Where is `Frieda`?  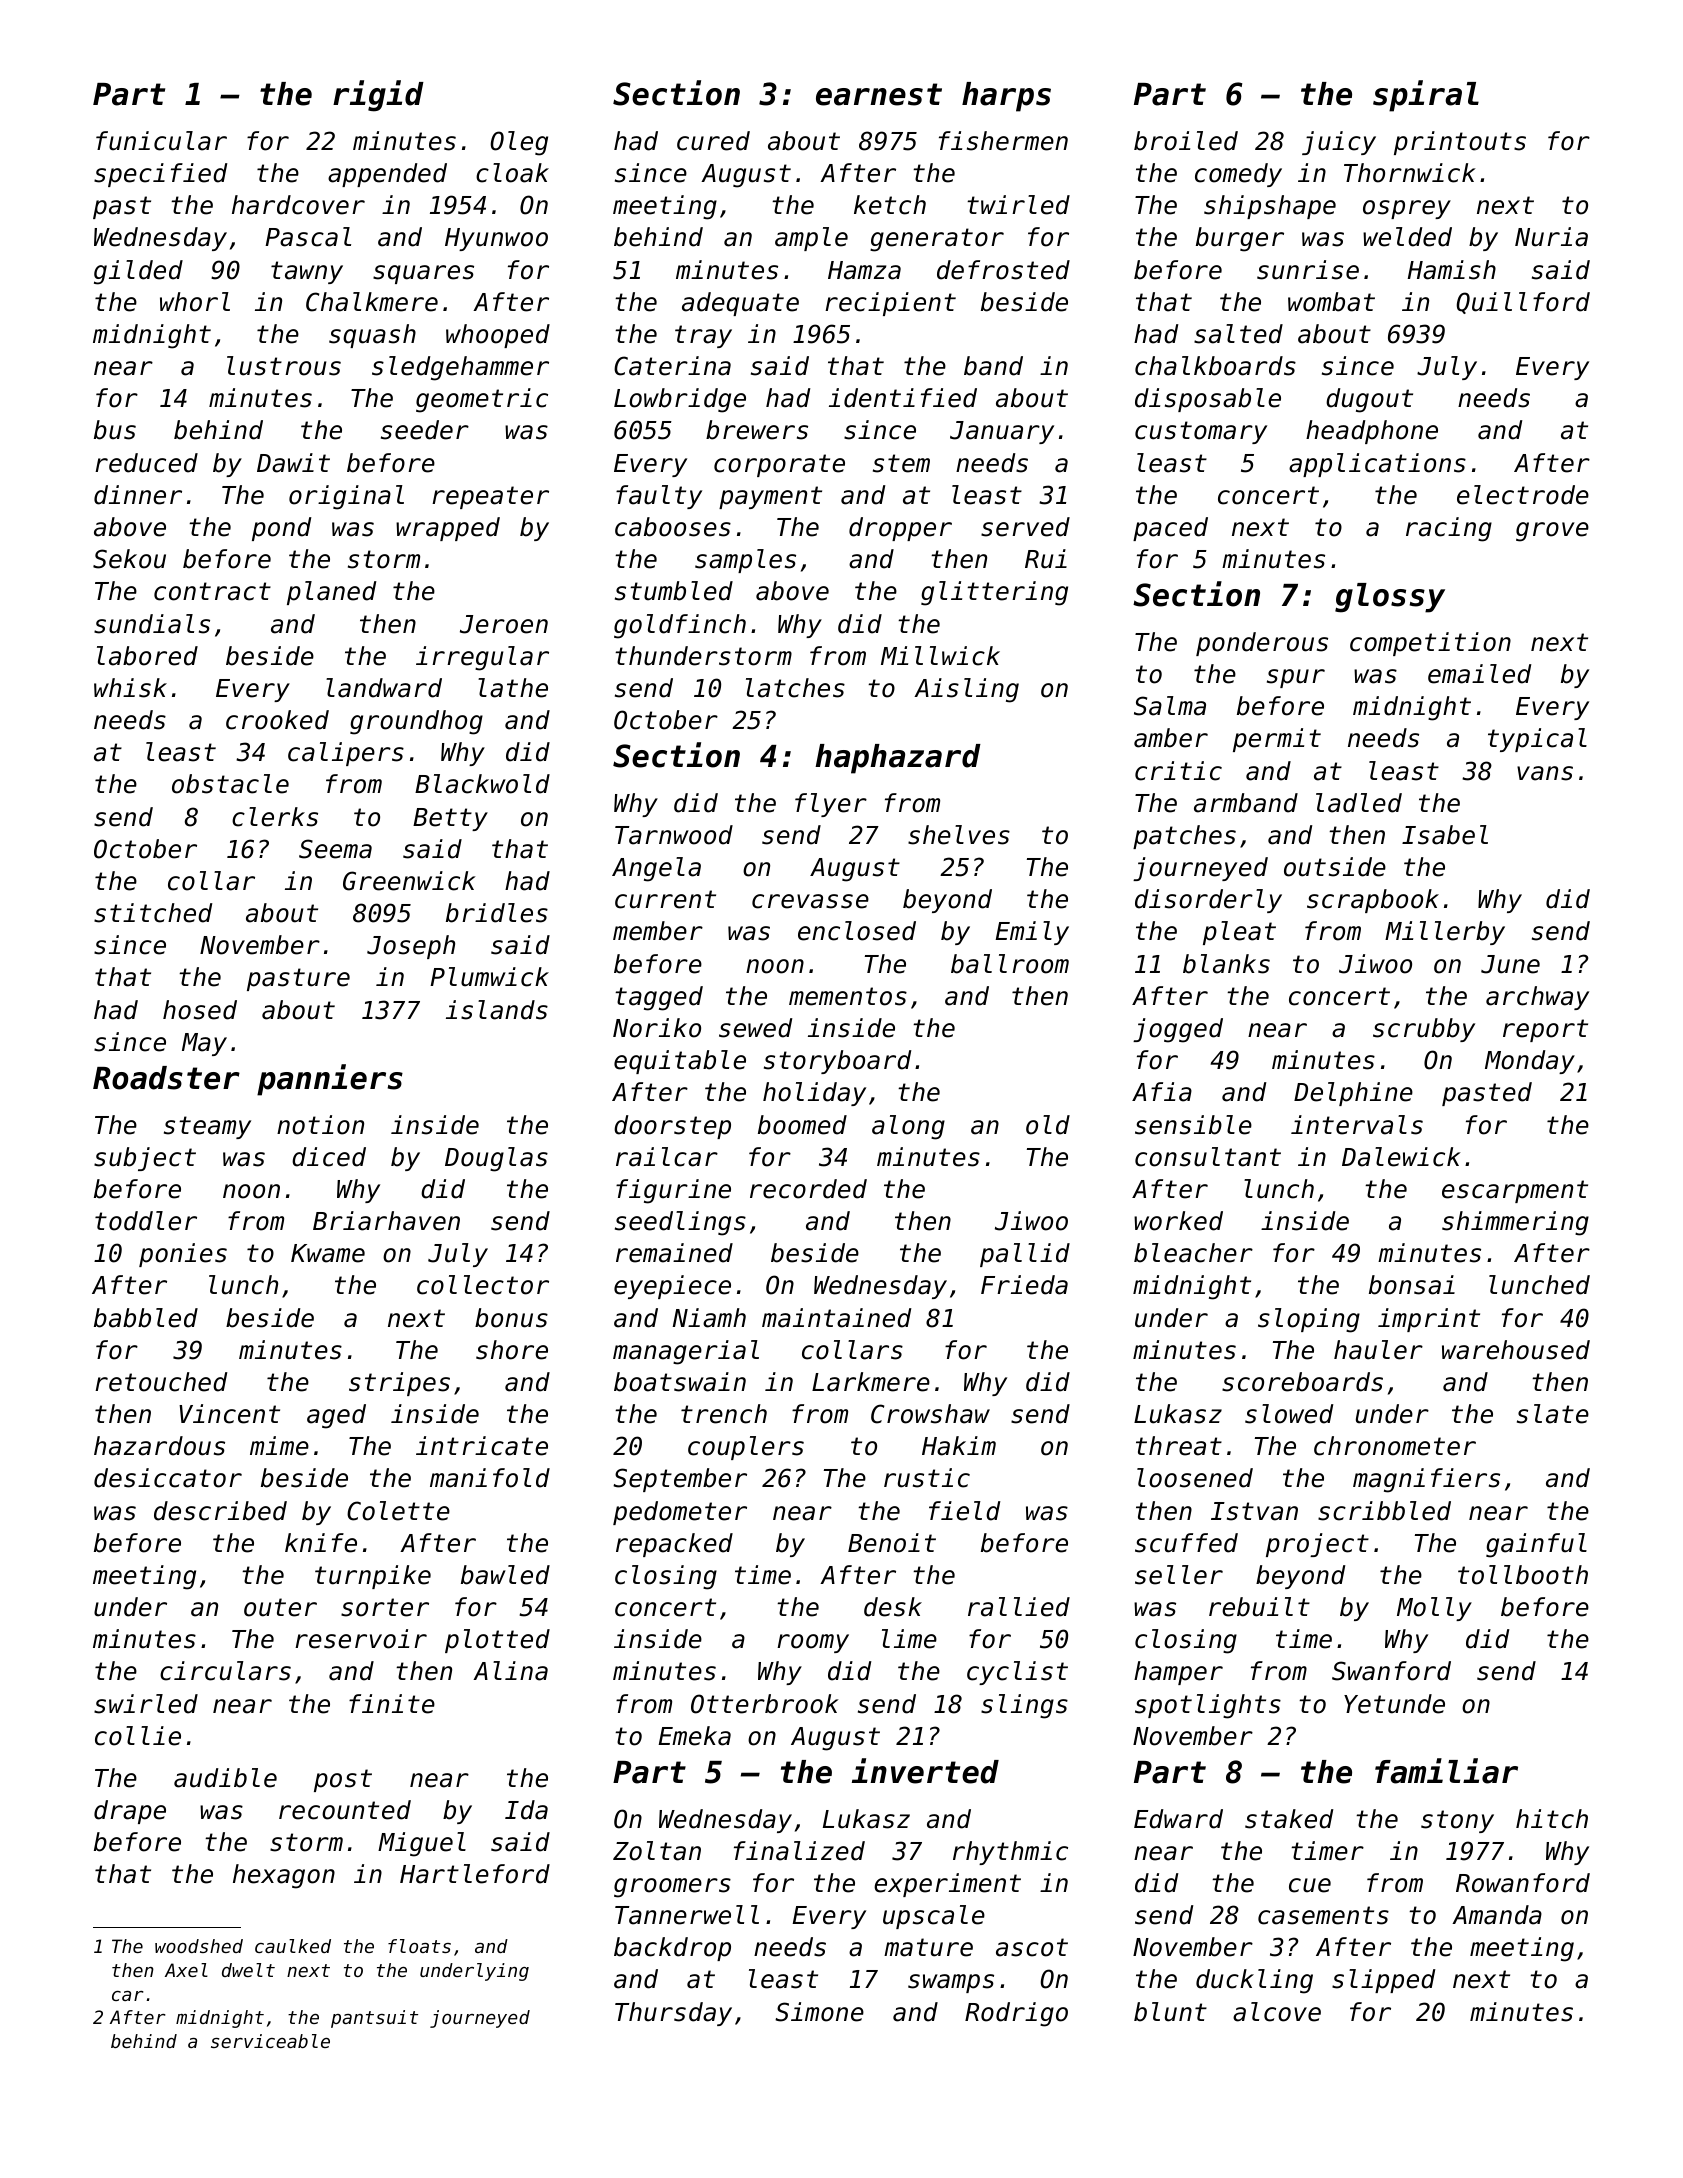 Frieda is located at coordinates (1024, 1285).
